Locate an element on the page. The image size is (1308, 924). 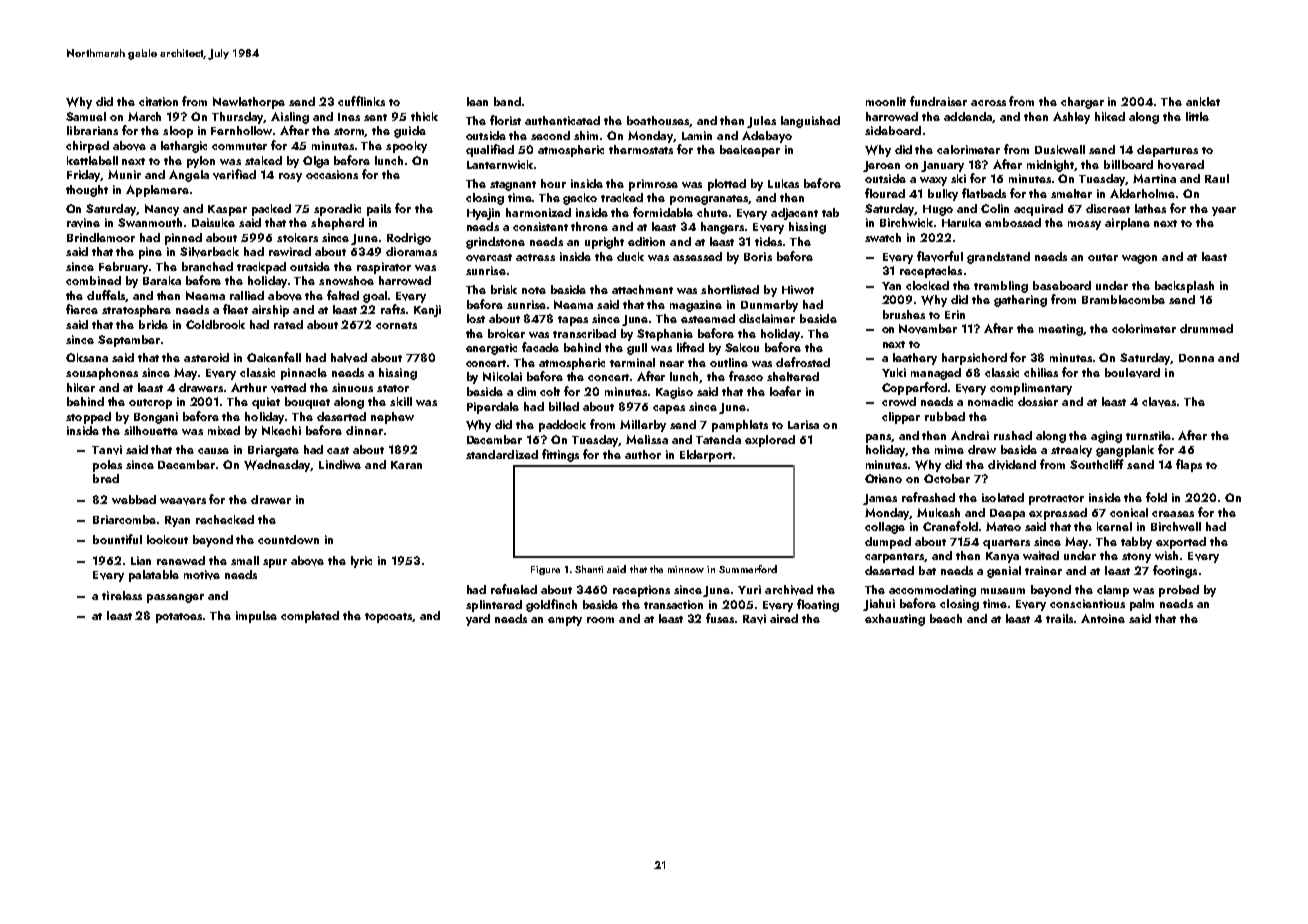
Boris is located at coordinates (758, 256).
